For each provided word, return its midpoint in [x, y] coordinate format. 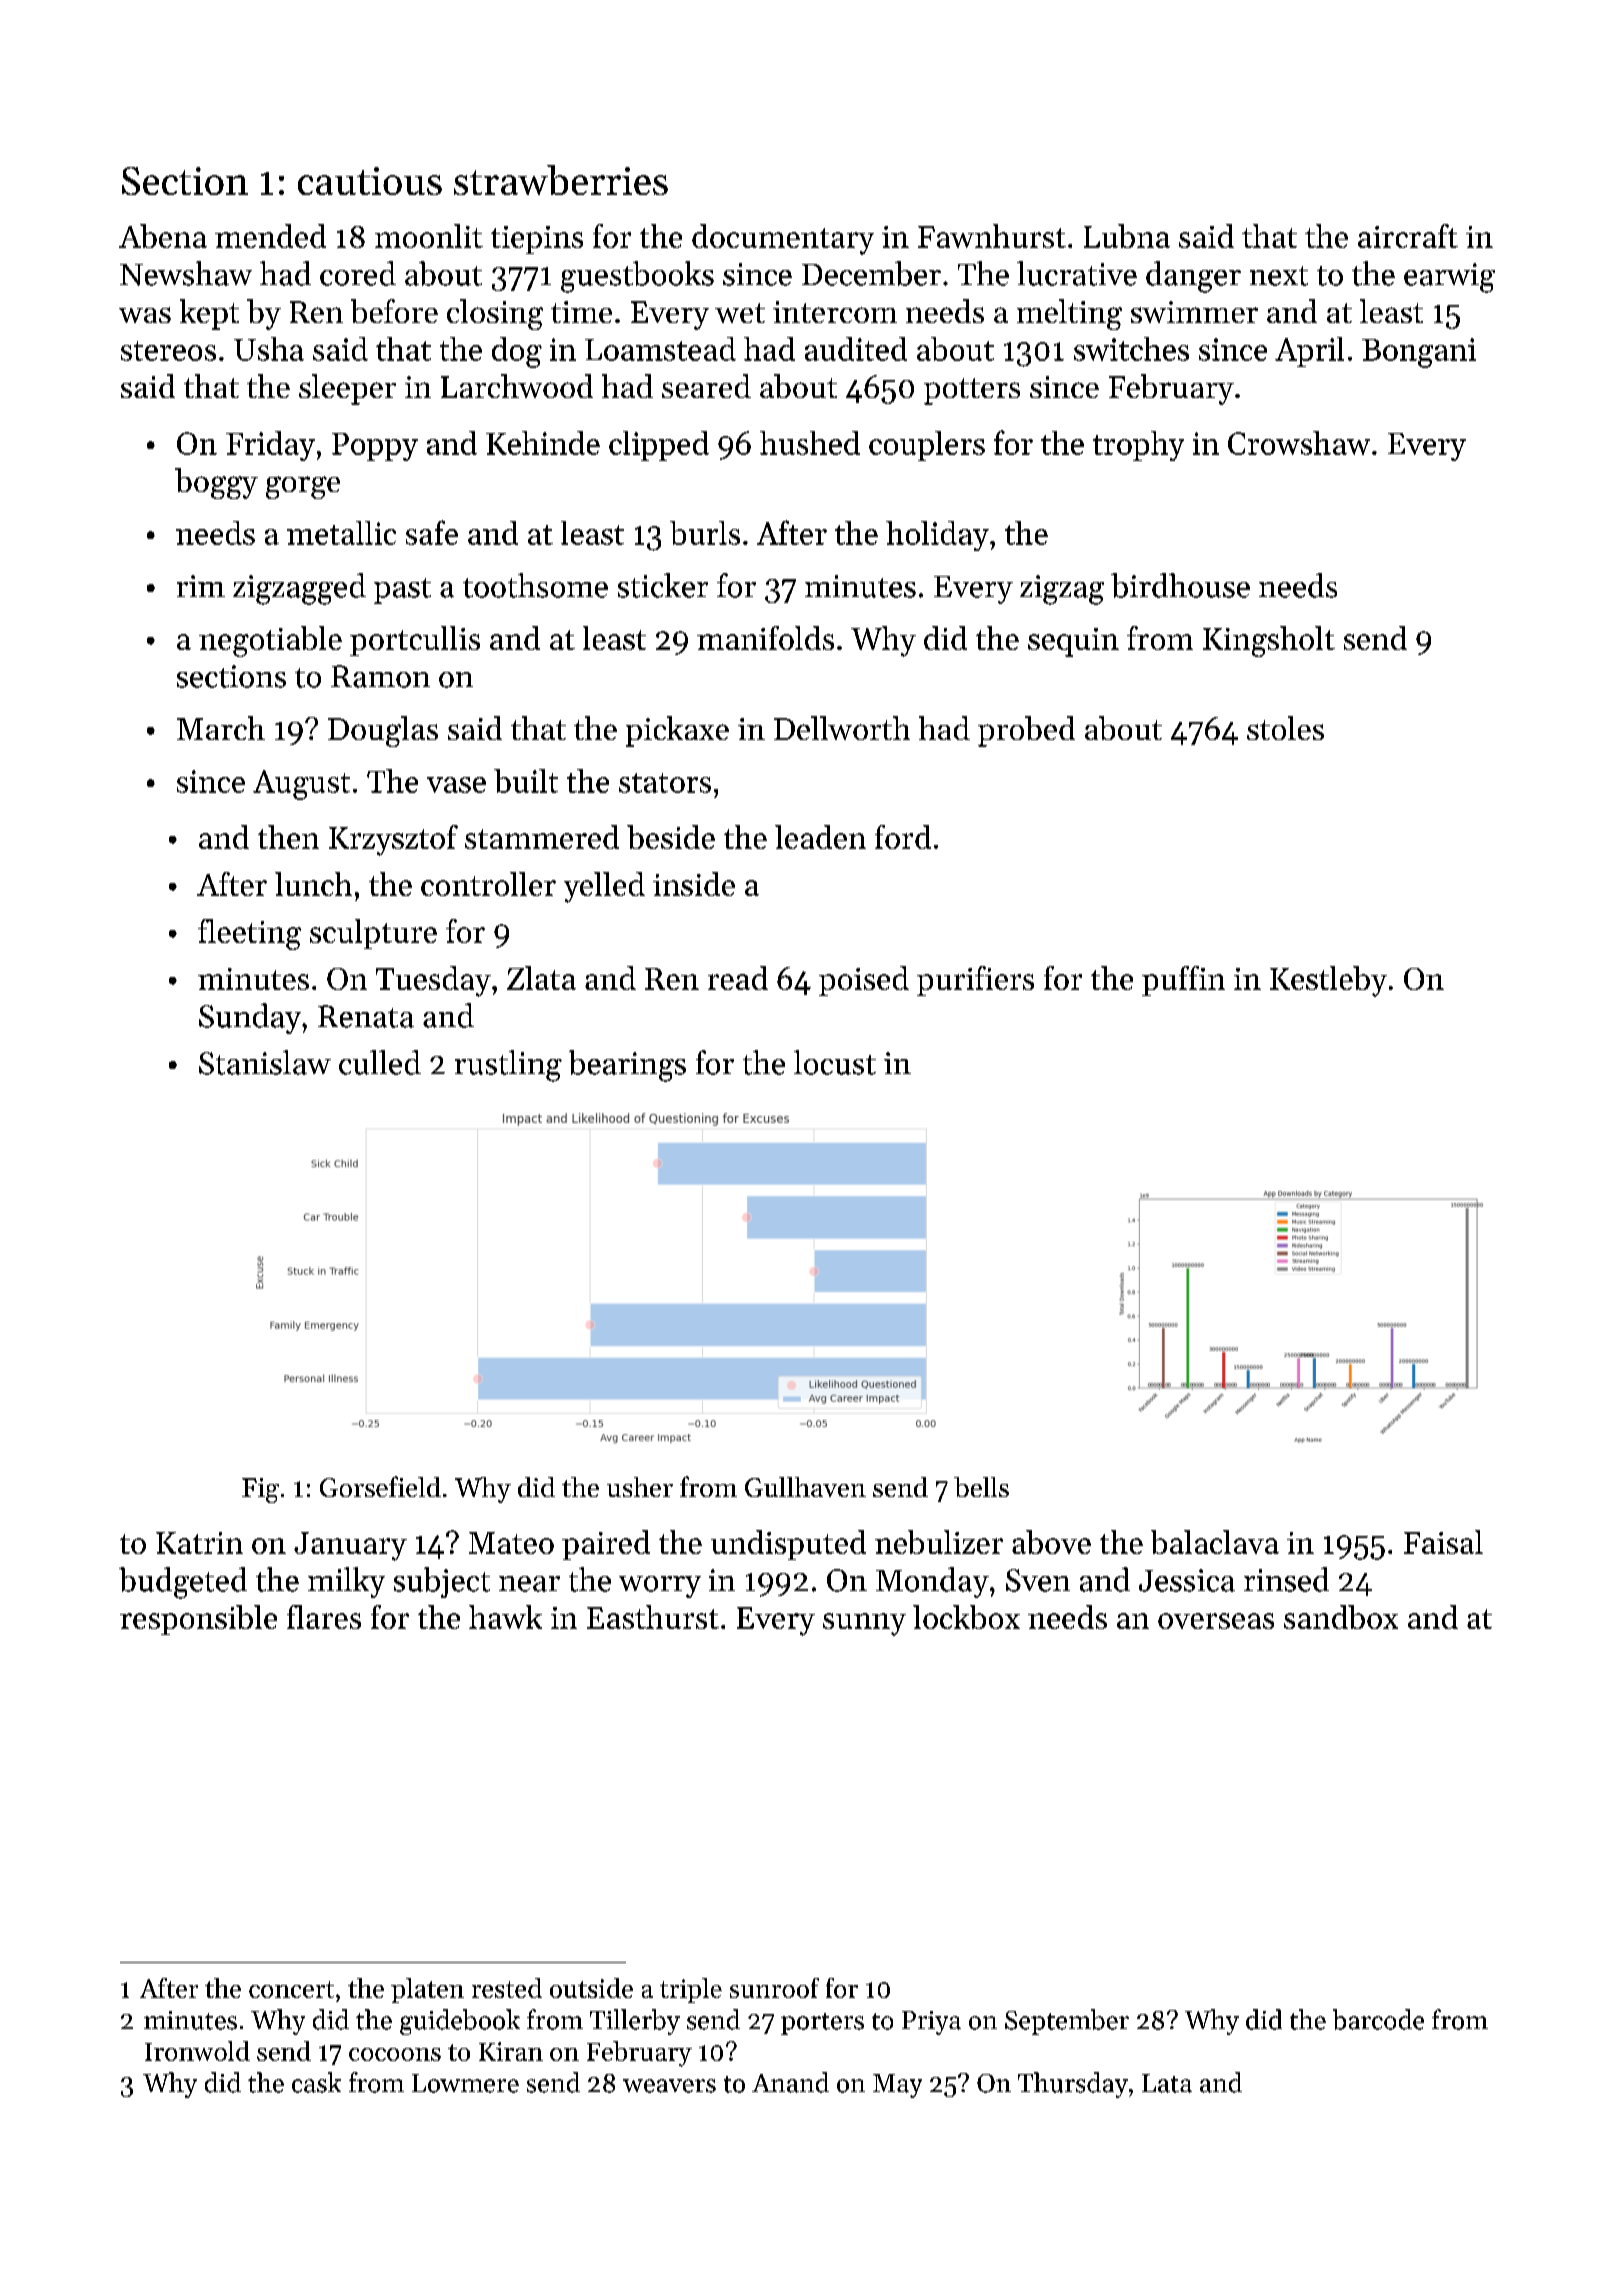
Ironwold [197, 2051]
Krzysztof [393, 840]
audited [856, 349]
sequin [1073, 642]
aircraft [1408, 236]
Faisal [1443, 1542]
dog [517, 352]
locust [835, 1062]
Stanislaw [265, 1062]
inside [694, 884]
